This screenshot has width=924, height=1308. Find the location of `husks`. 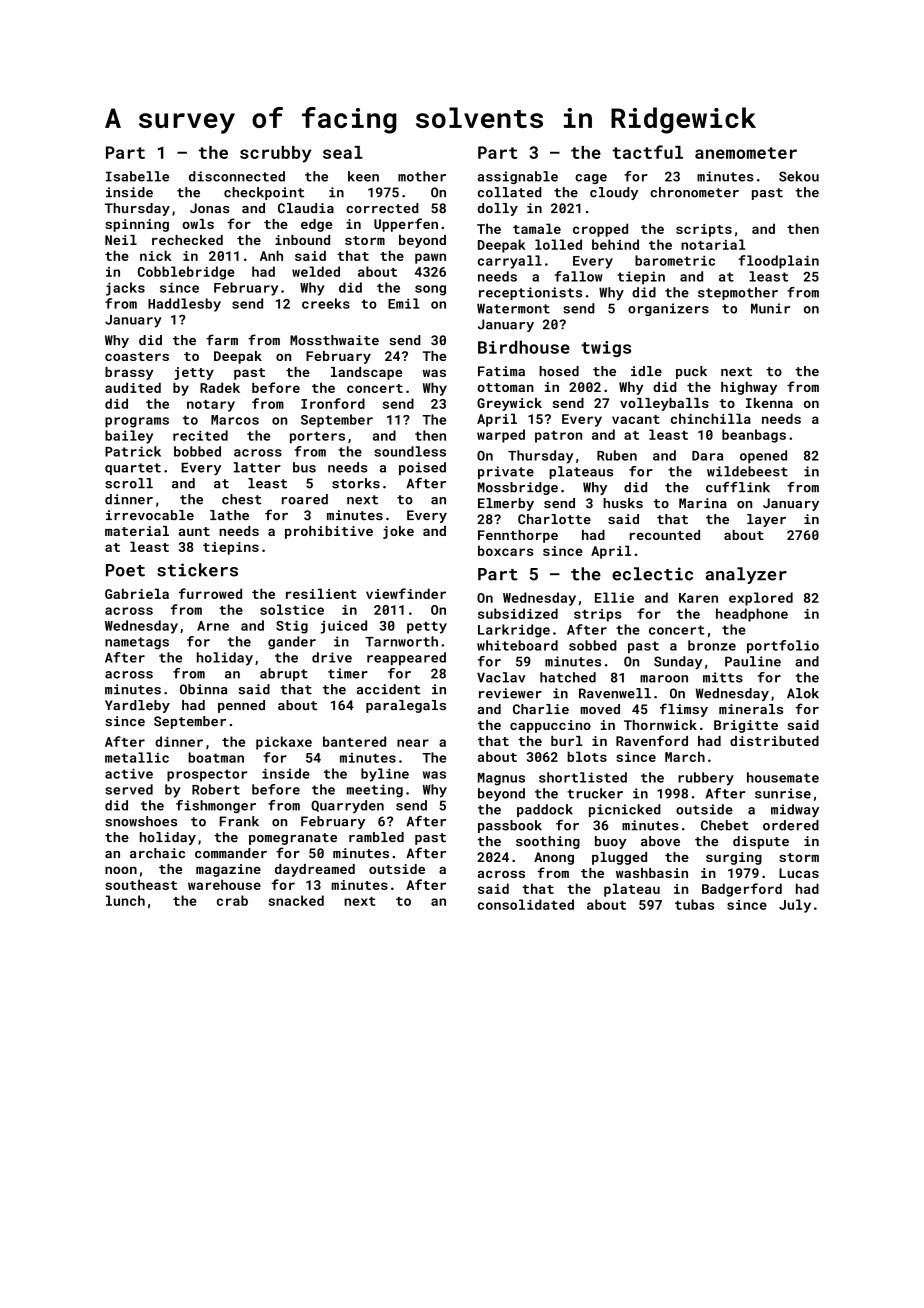

husks is located at coordinates (623, 503).
